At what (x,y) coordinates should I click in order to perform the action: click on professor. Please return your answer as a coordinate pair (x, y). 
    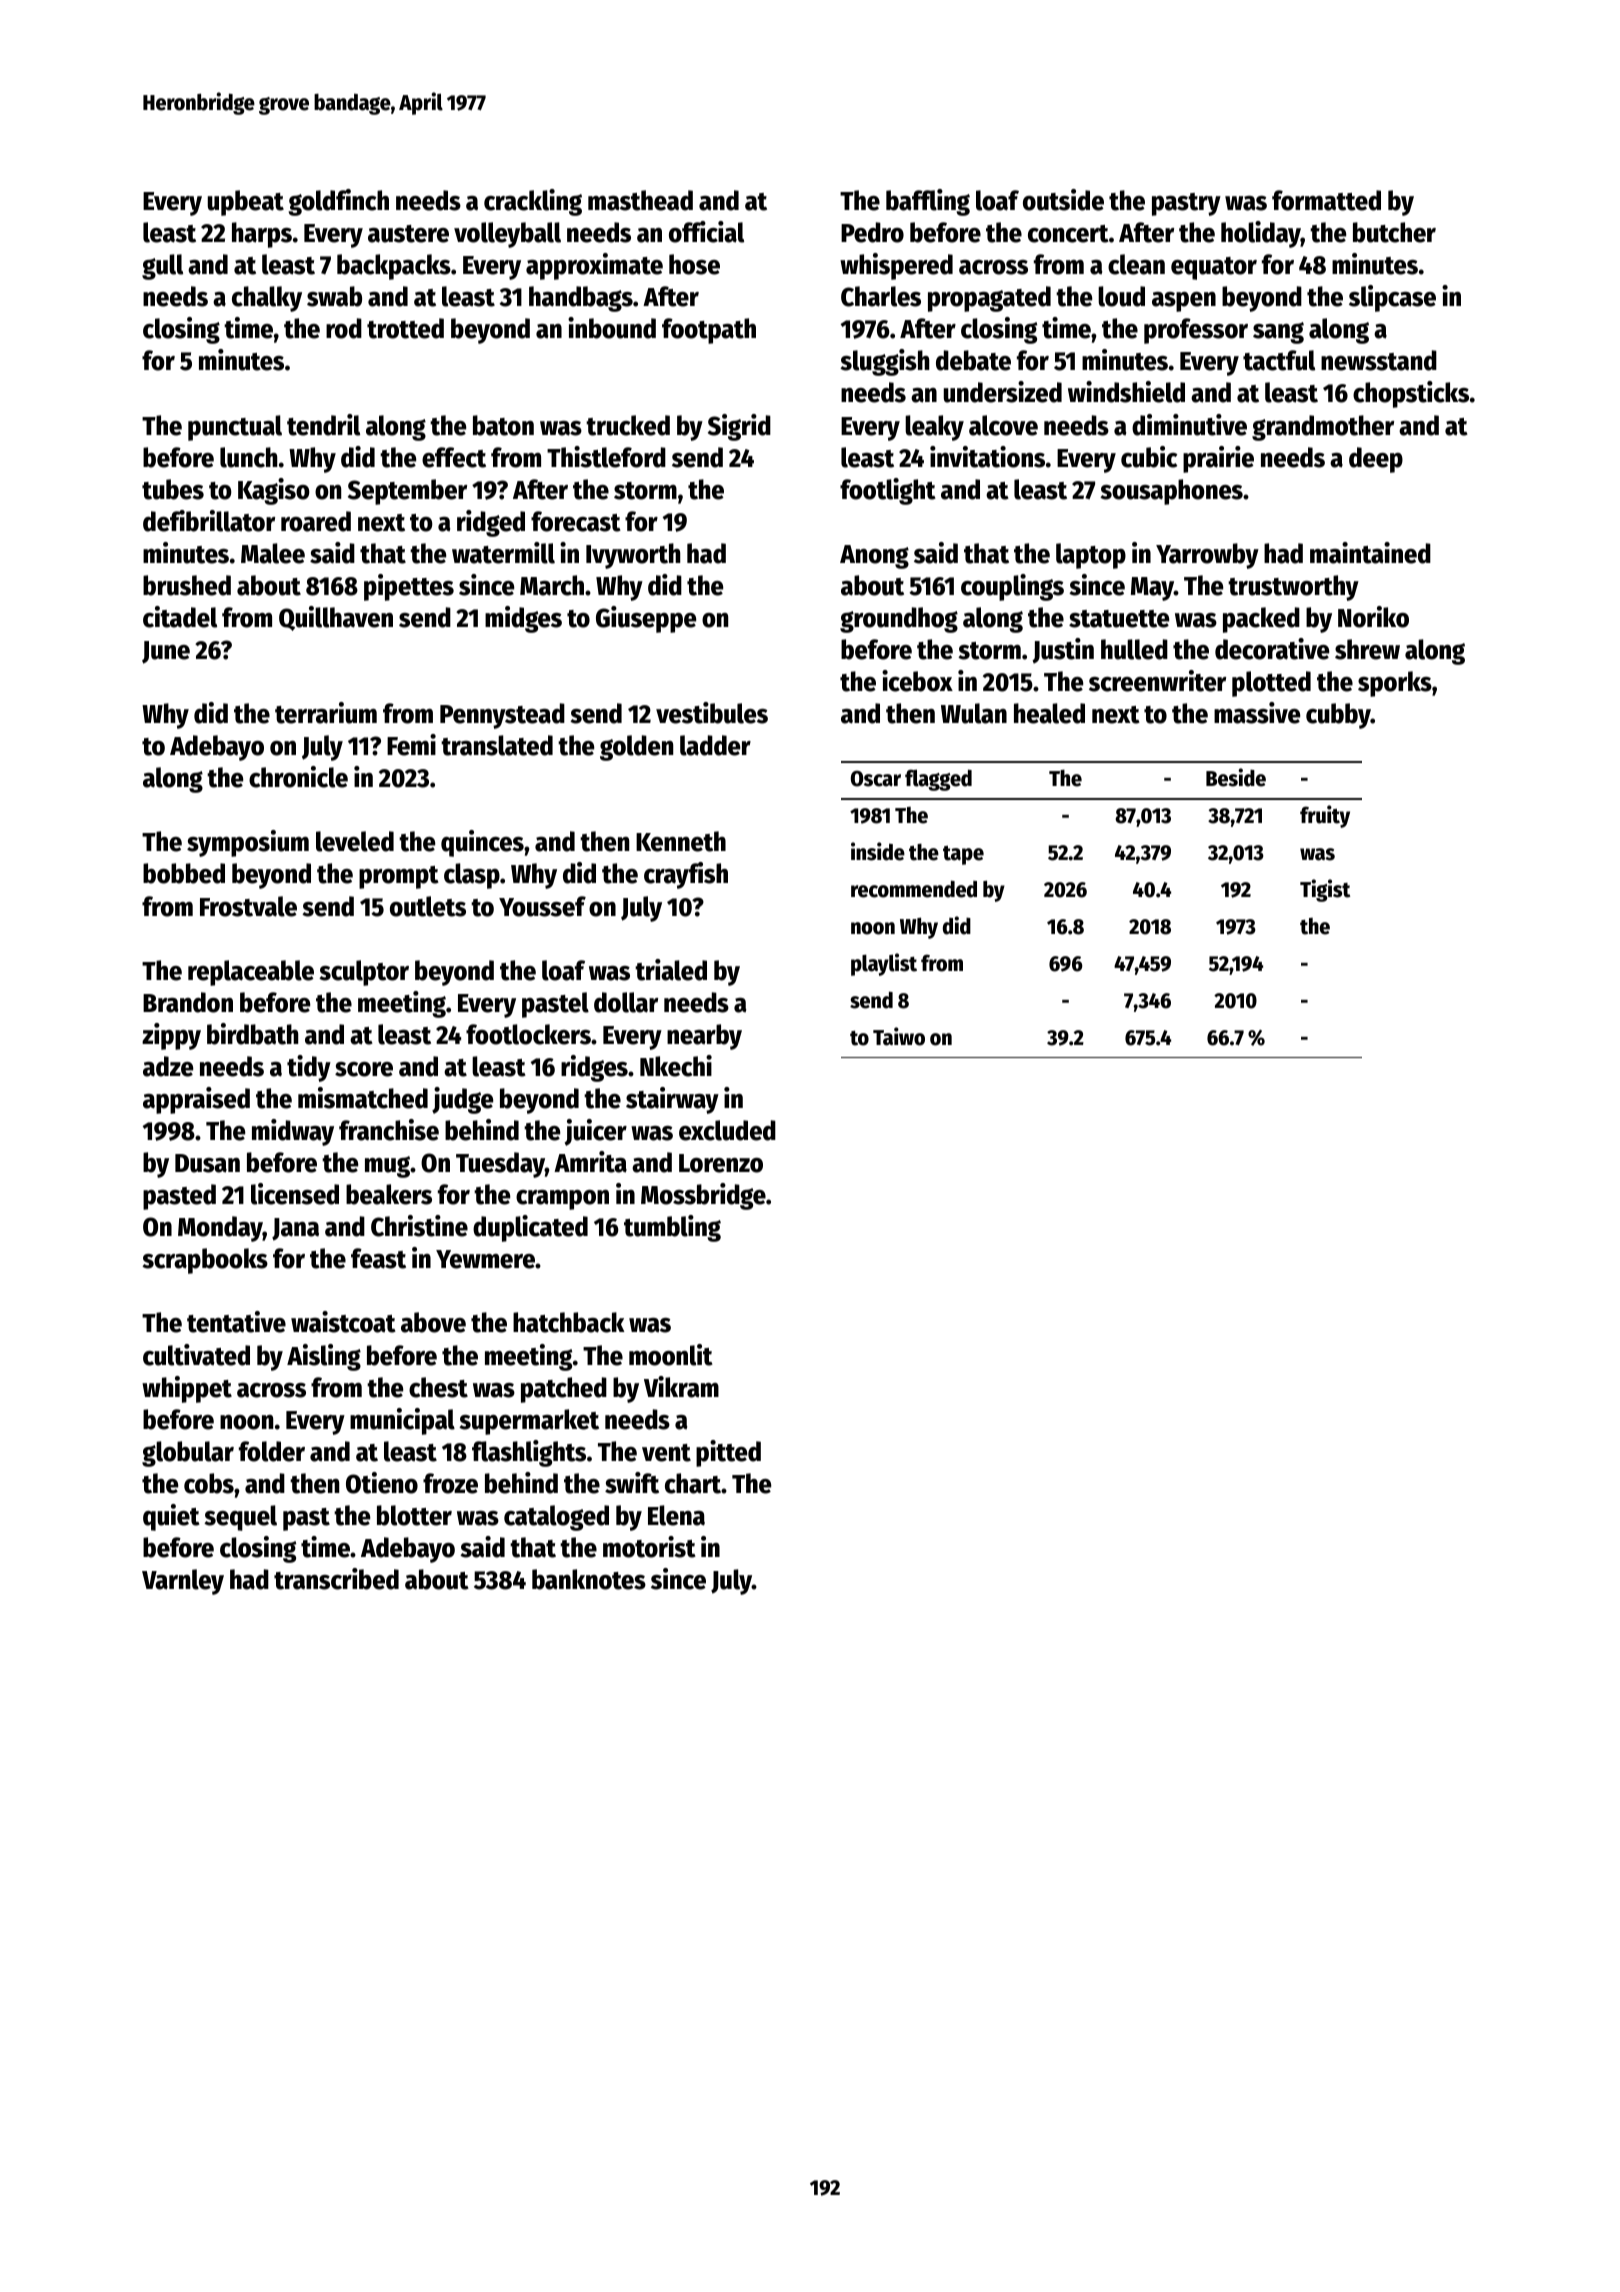
    Looking at the image, I should click on (1196, 331).
